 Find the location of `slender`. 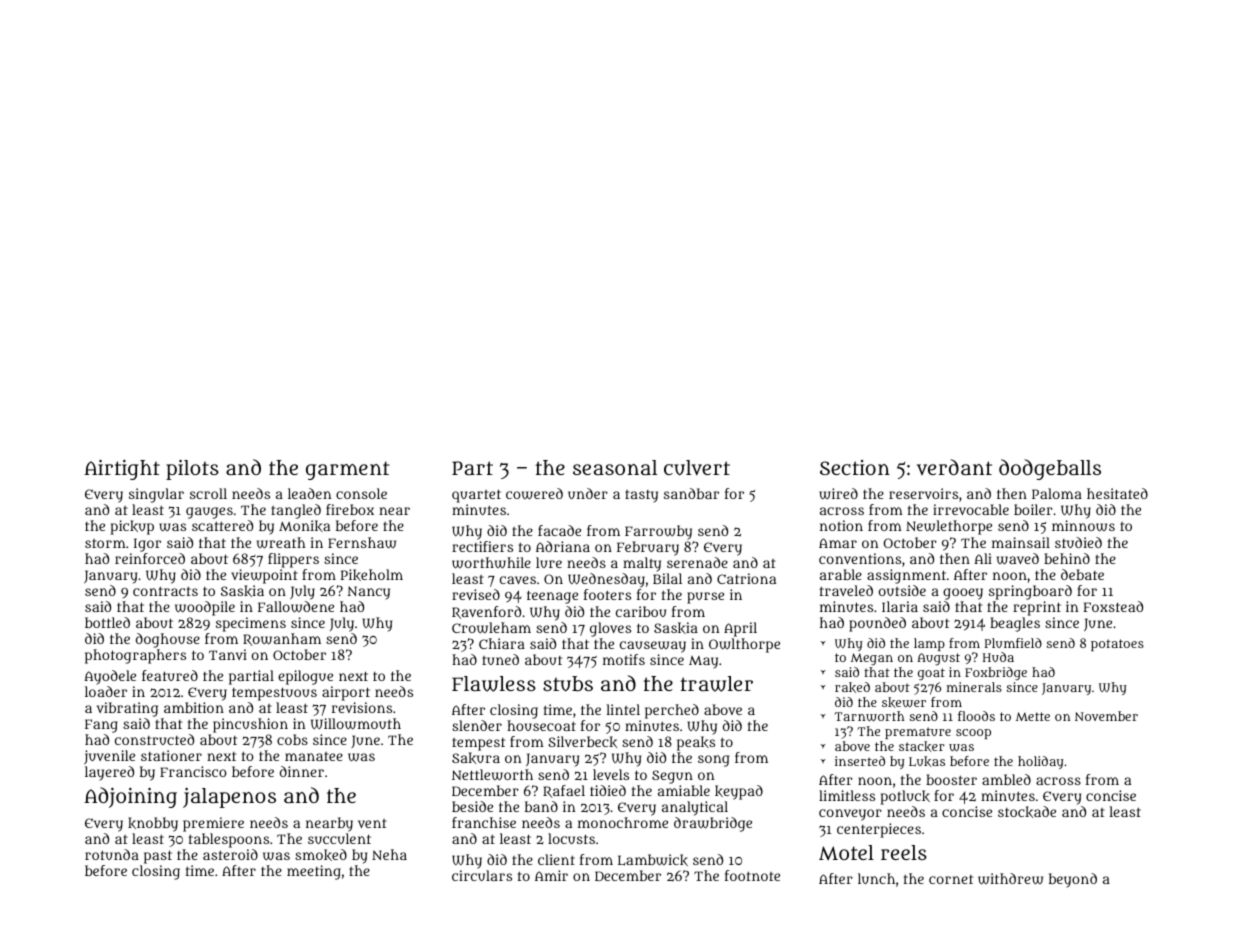

slender is located at coordinates (477, 725).
